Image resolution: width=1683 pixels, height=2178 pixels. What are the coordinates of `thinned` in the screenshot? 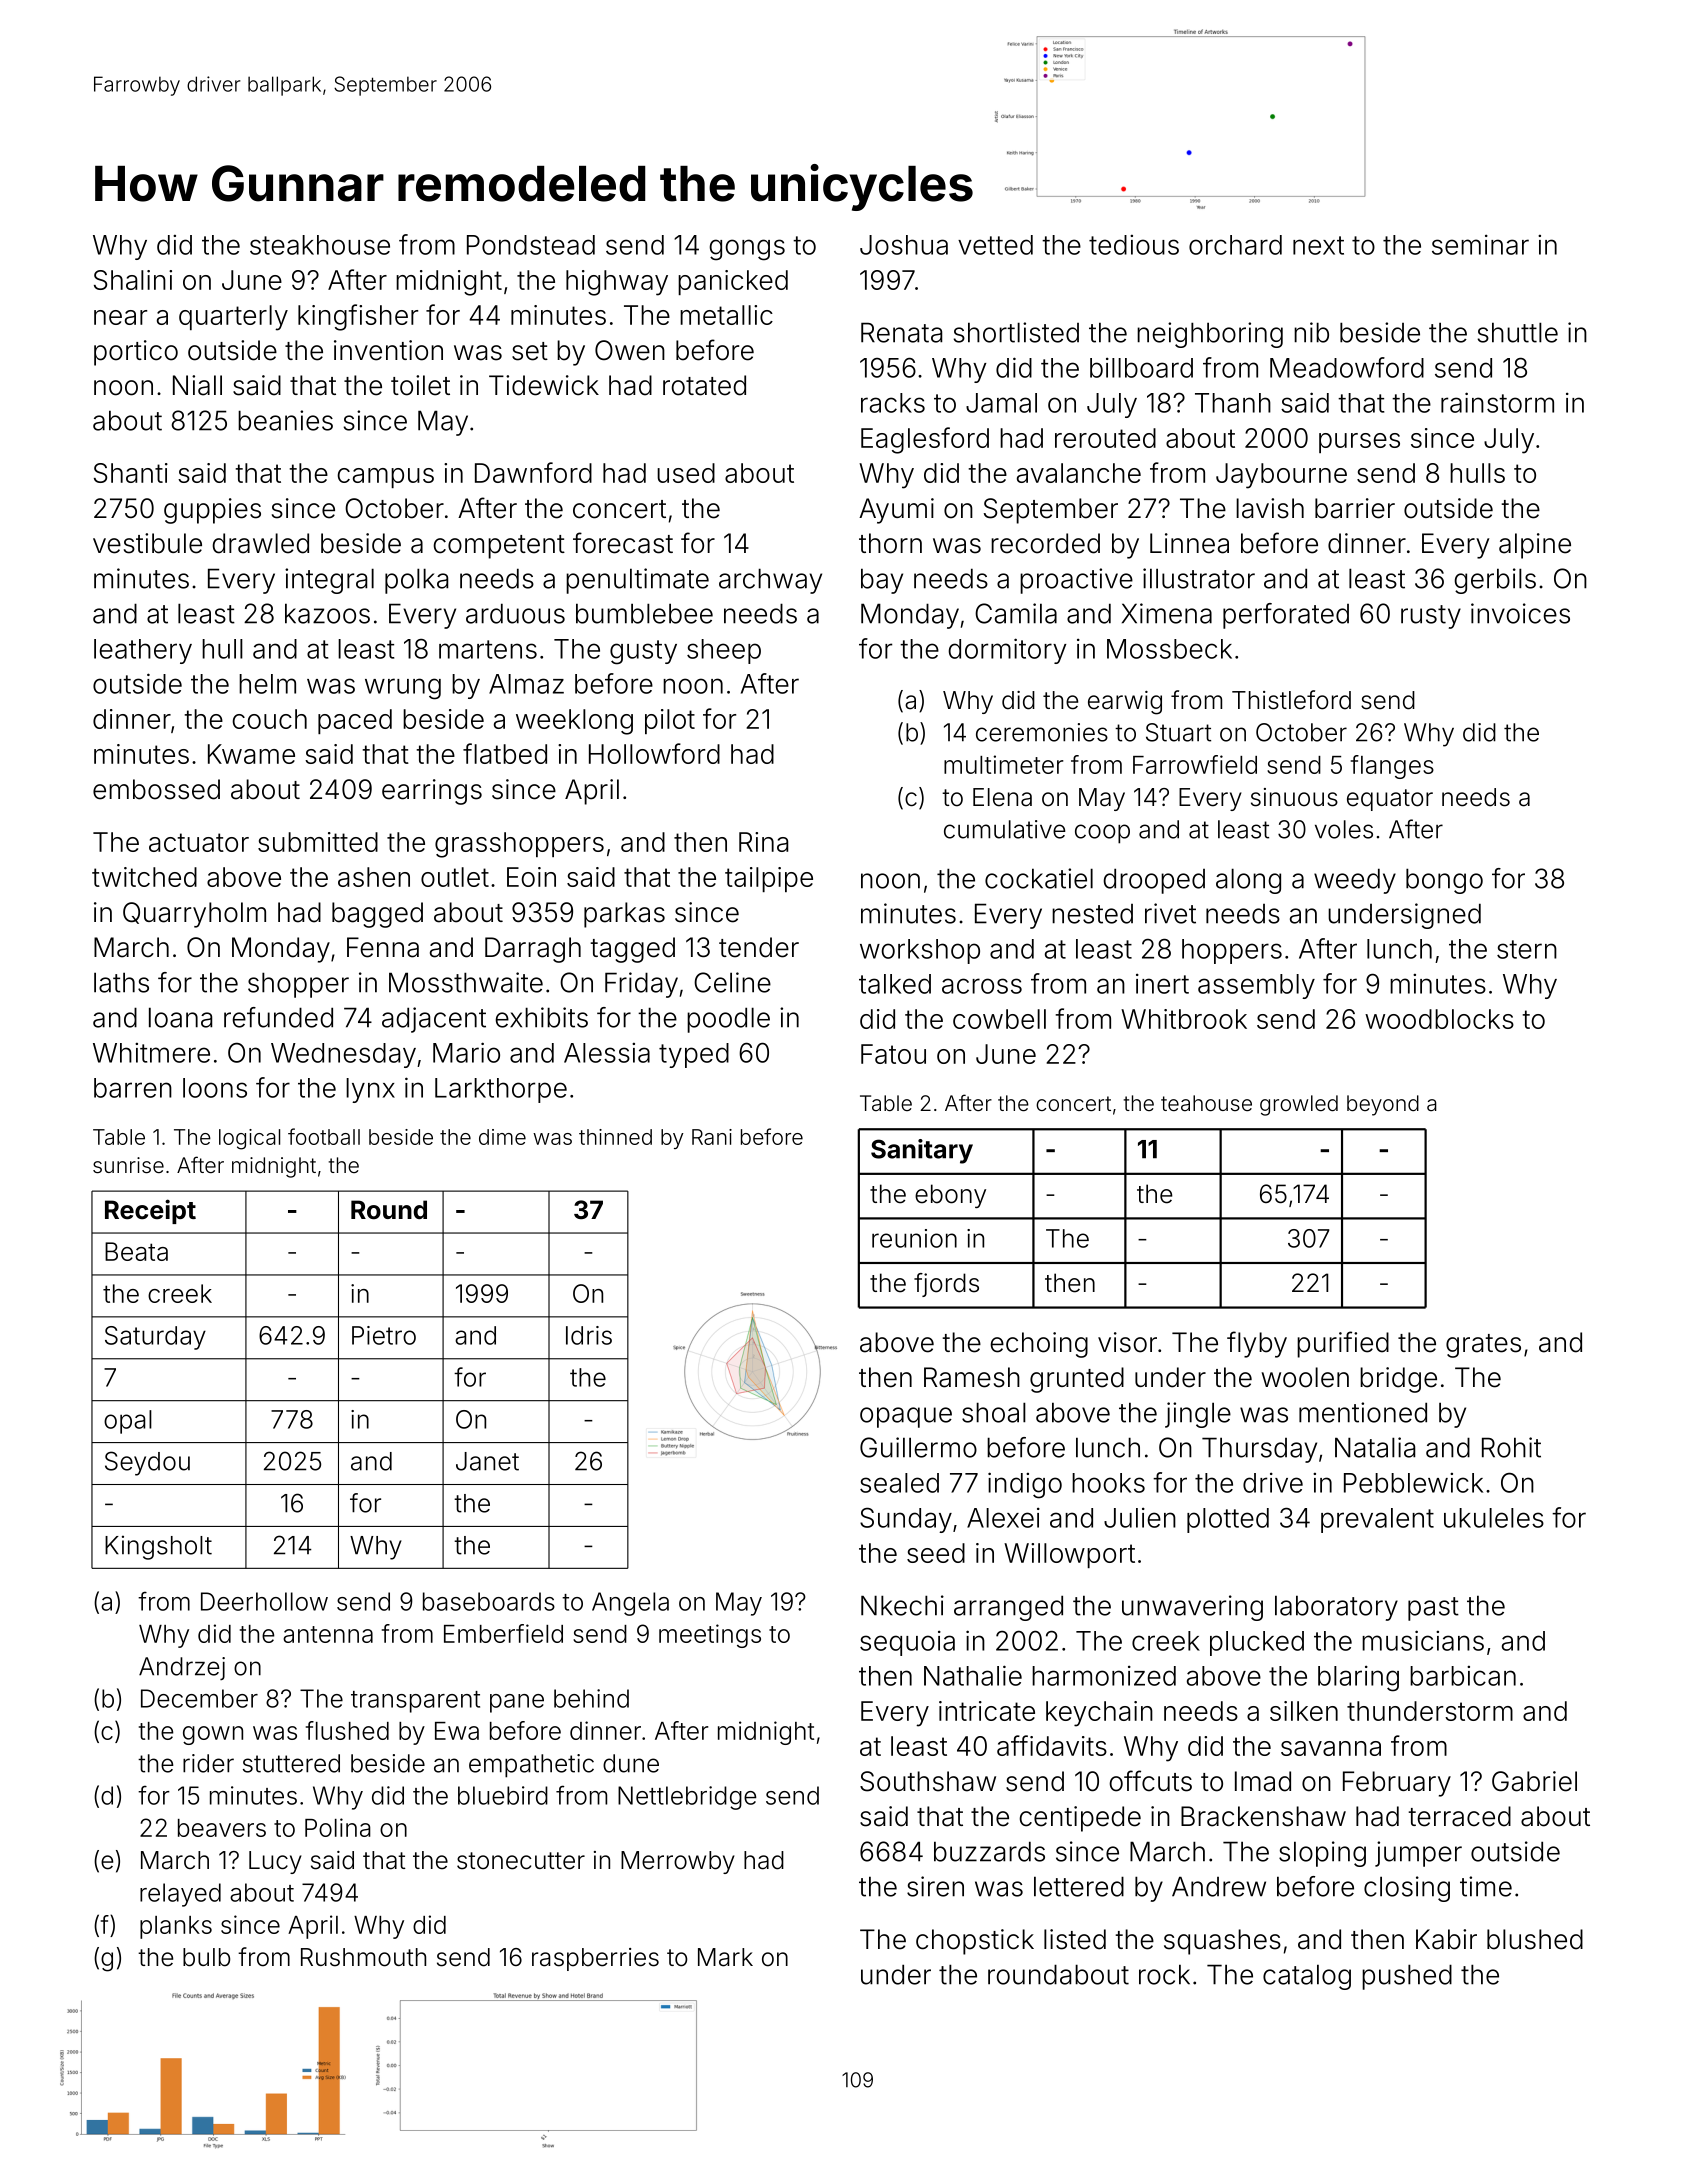 It's located at (615, 1137).
